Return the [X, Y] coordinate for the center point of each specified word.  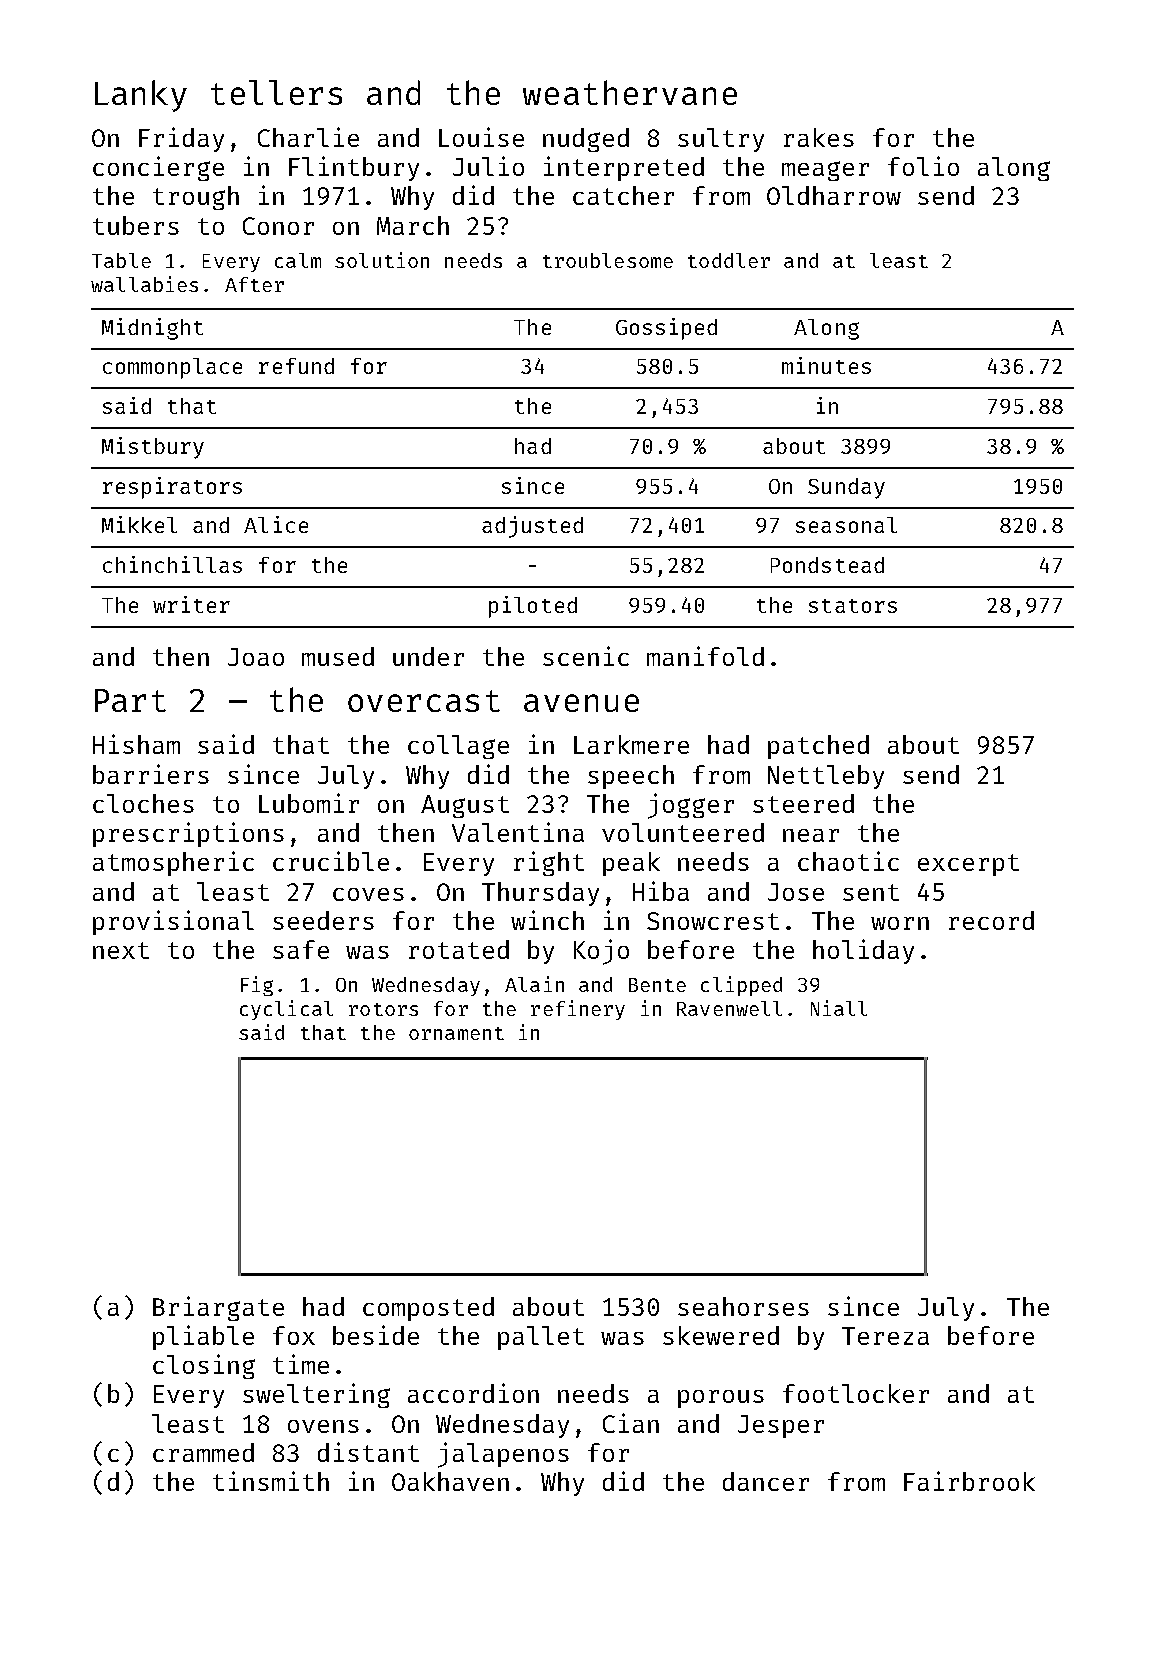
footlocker [856, 1393]
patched [818, 747]
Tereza [885, 1336]
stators [853, 606]
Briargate [218, 1308]
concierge [158, 168]
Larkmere [631, 744]
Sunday [846, 488]
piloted [533, 607]
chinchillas [172, 564]
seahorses [743, 1306]
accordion [473, 1393]
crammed [203, 1452]
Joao [256, 657]
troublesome [608, 260]
